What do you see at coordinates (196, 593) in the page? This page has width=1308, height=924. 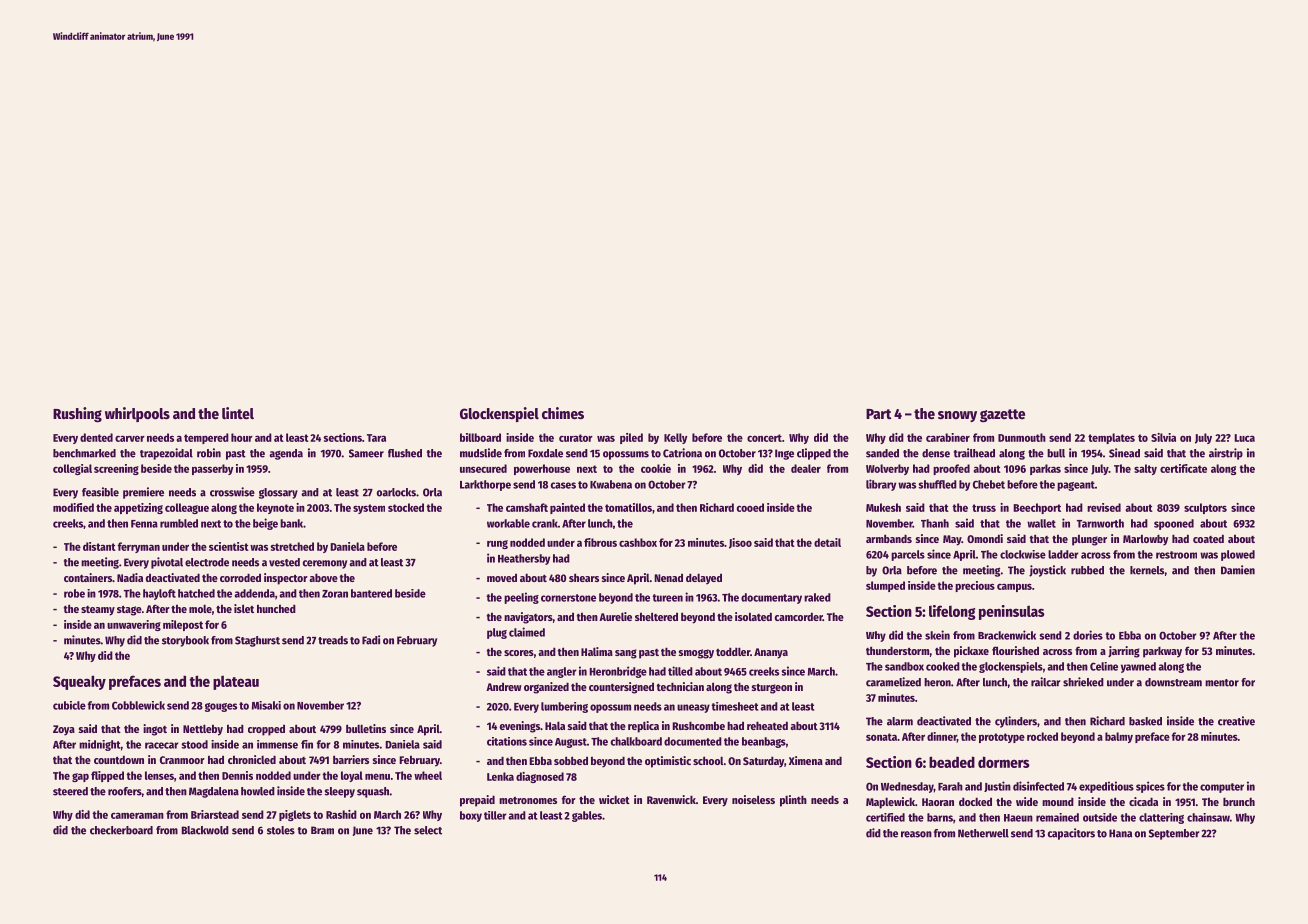 I see `hatched` at bounding box center [196, 593].
